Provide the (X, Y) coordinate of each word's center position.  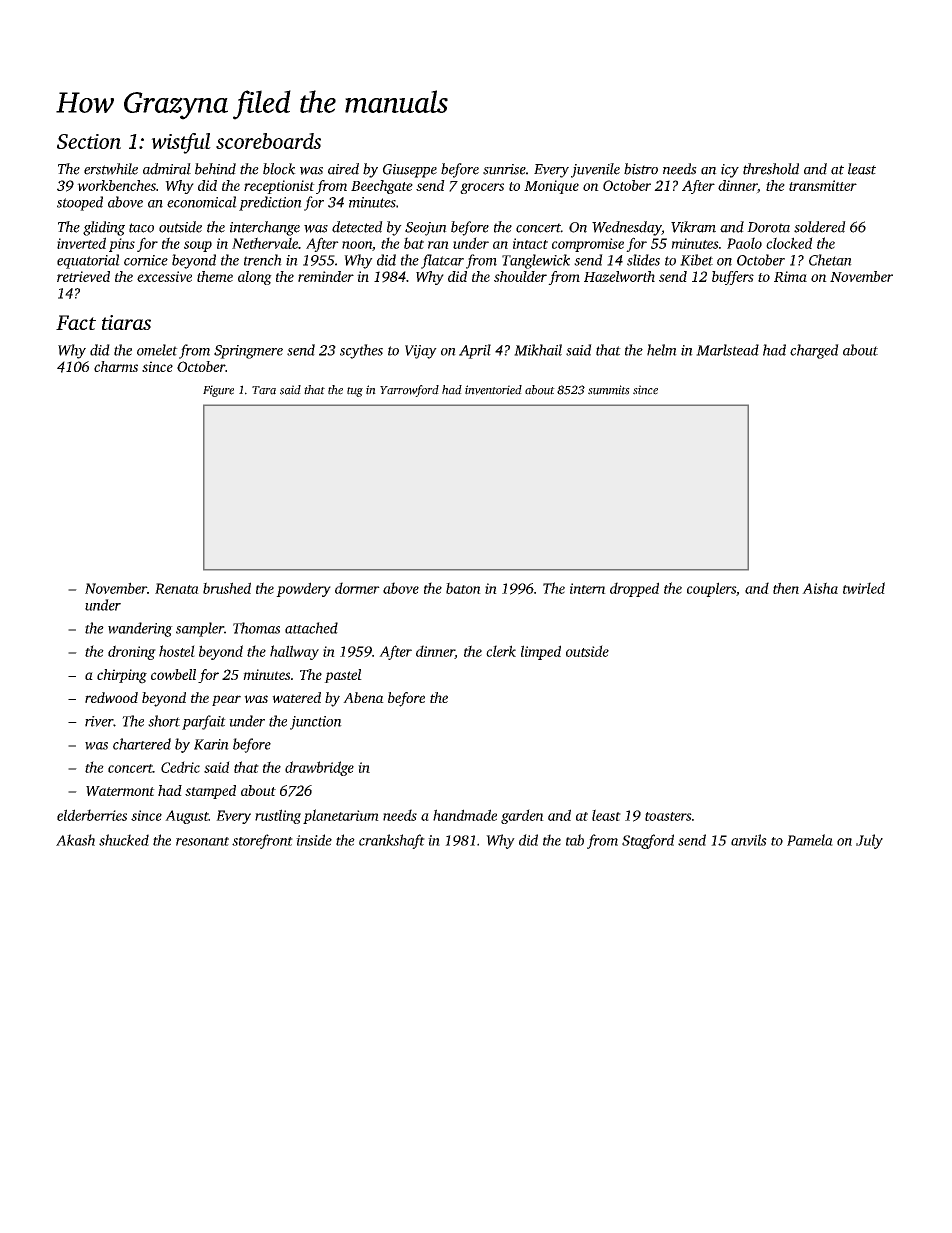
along (255, 278)
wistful (181, 143)
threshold (771, 169)
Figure (218, 391)
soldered (820, 227)
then (786, 588)
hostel (177, 651)
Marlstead (727, 350)
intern (588, 588)
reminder (326, 276)
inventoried (493, 390)
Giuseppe (410, 171)
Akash (75, 840)
